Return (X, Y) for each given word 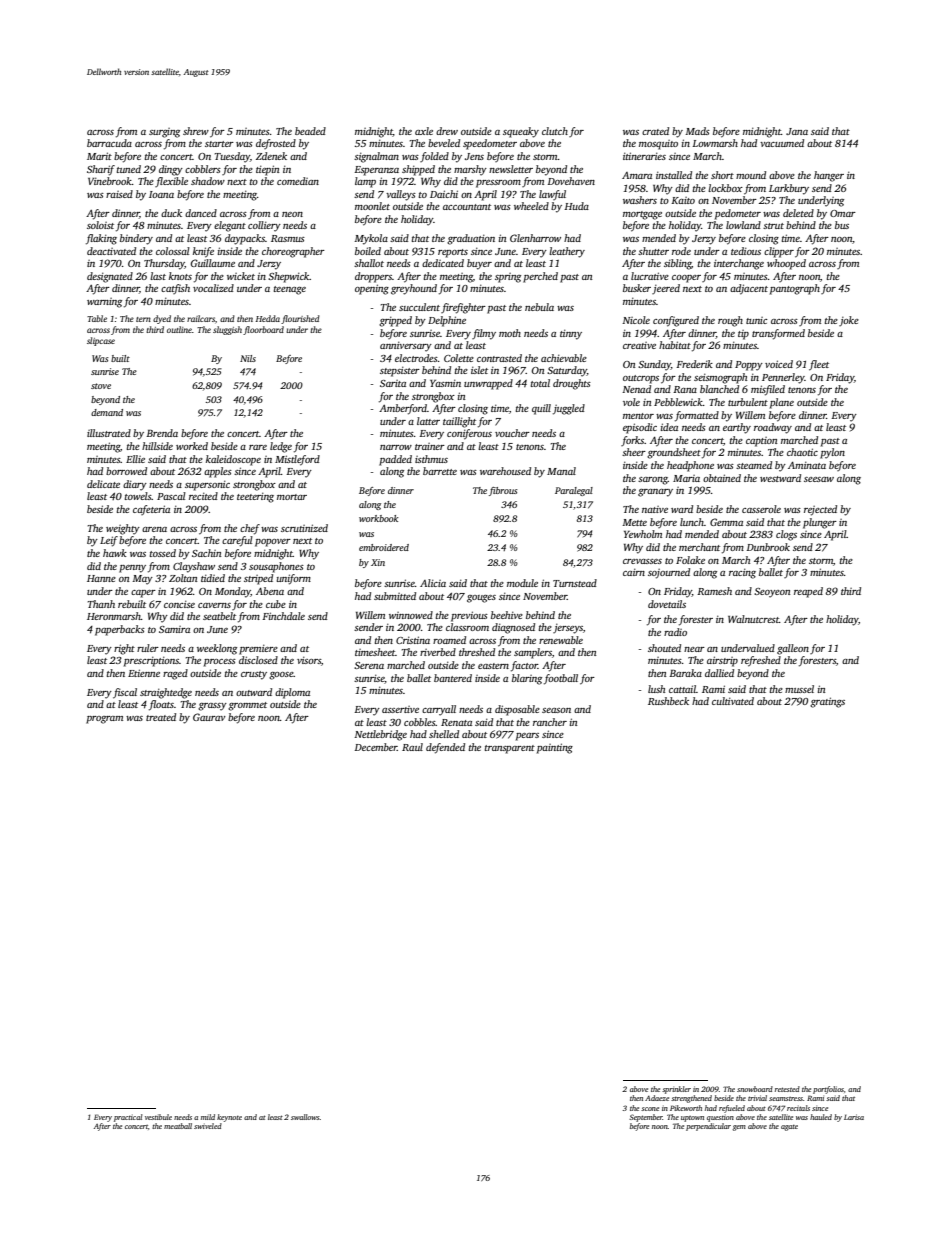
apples (218, 472)
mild (208, 1117)
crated (655, 131)
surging (164, 133)
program (104, 720)
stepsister (400, 371)
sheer (634, 452)
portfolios (828, 1090)
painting (555, 748)
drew (447, 131)
